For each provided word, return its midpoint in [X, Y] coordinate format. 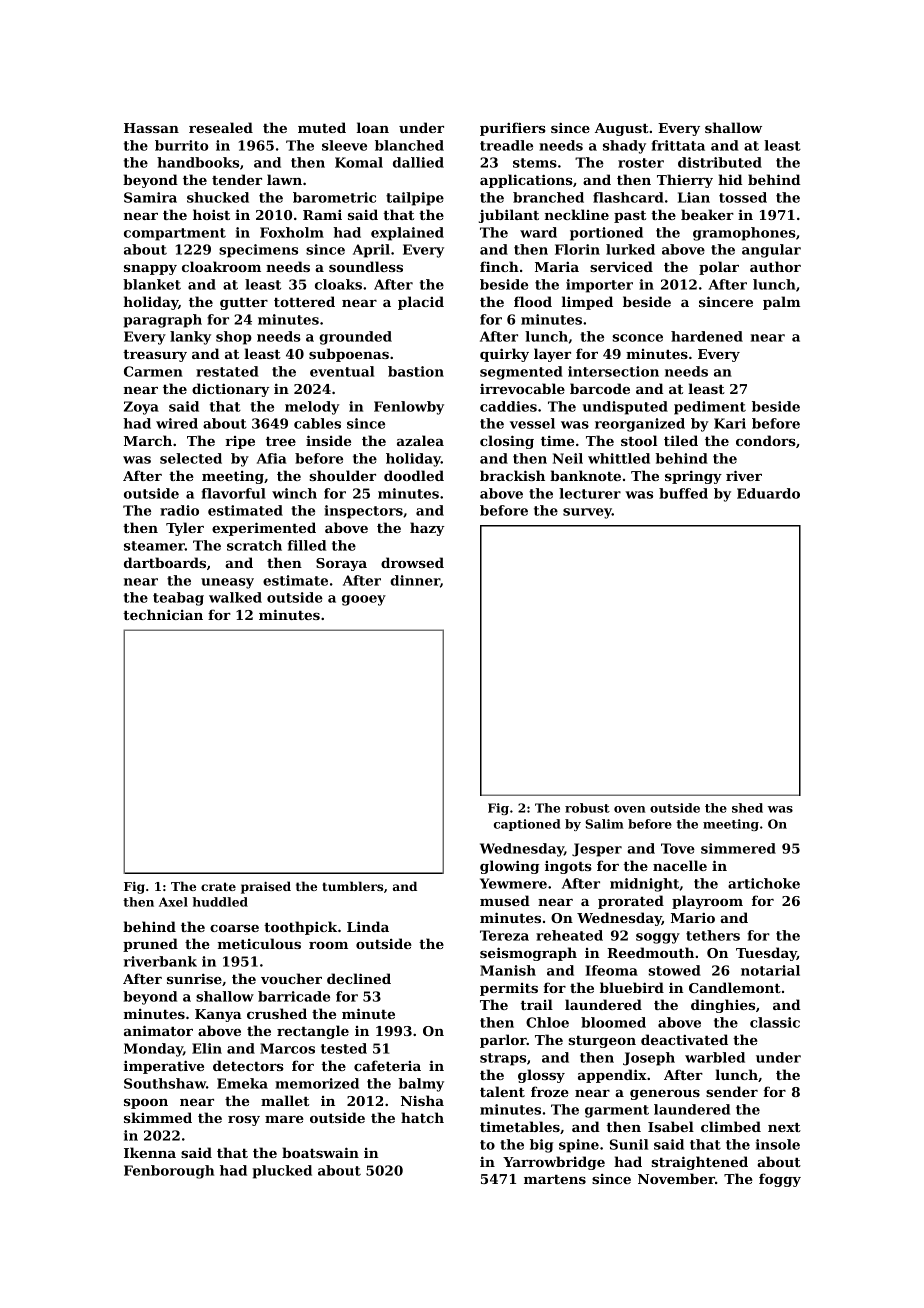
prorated [631, 902]
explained [407, 234]
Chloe [547, 1022]
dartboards [165, 562]
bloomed [613, 1022]
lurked [630, 249]
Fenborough [169, 1172]
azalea [420, 440]
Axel [173, 902]
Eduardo [768, 493]
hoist [211, 214]
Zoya [141, 408]
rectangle [313, 1032]
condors [766, 440]
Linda [368, 926]
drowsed [412, 562]
